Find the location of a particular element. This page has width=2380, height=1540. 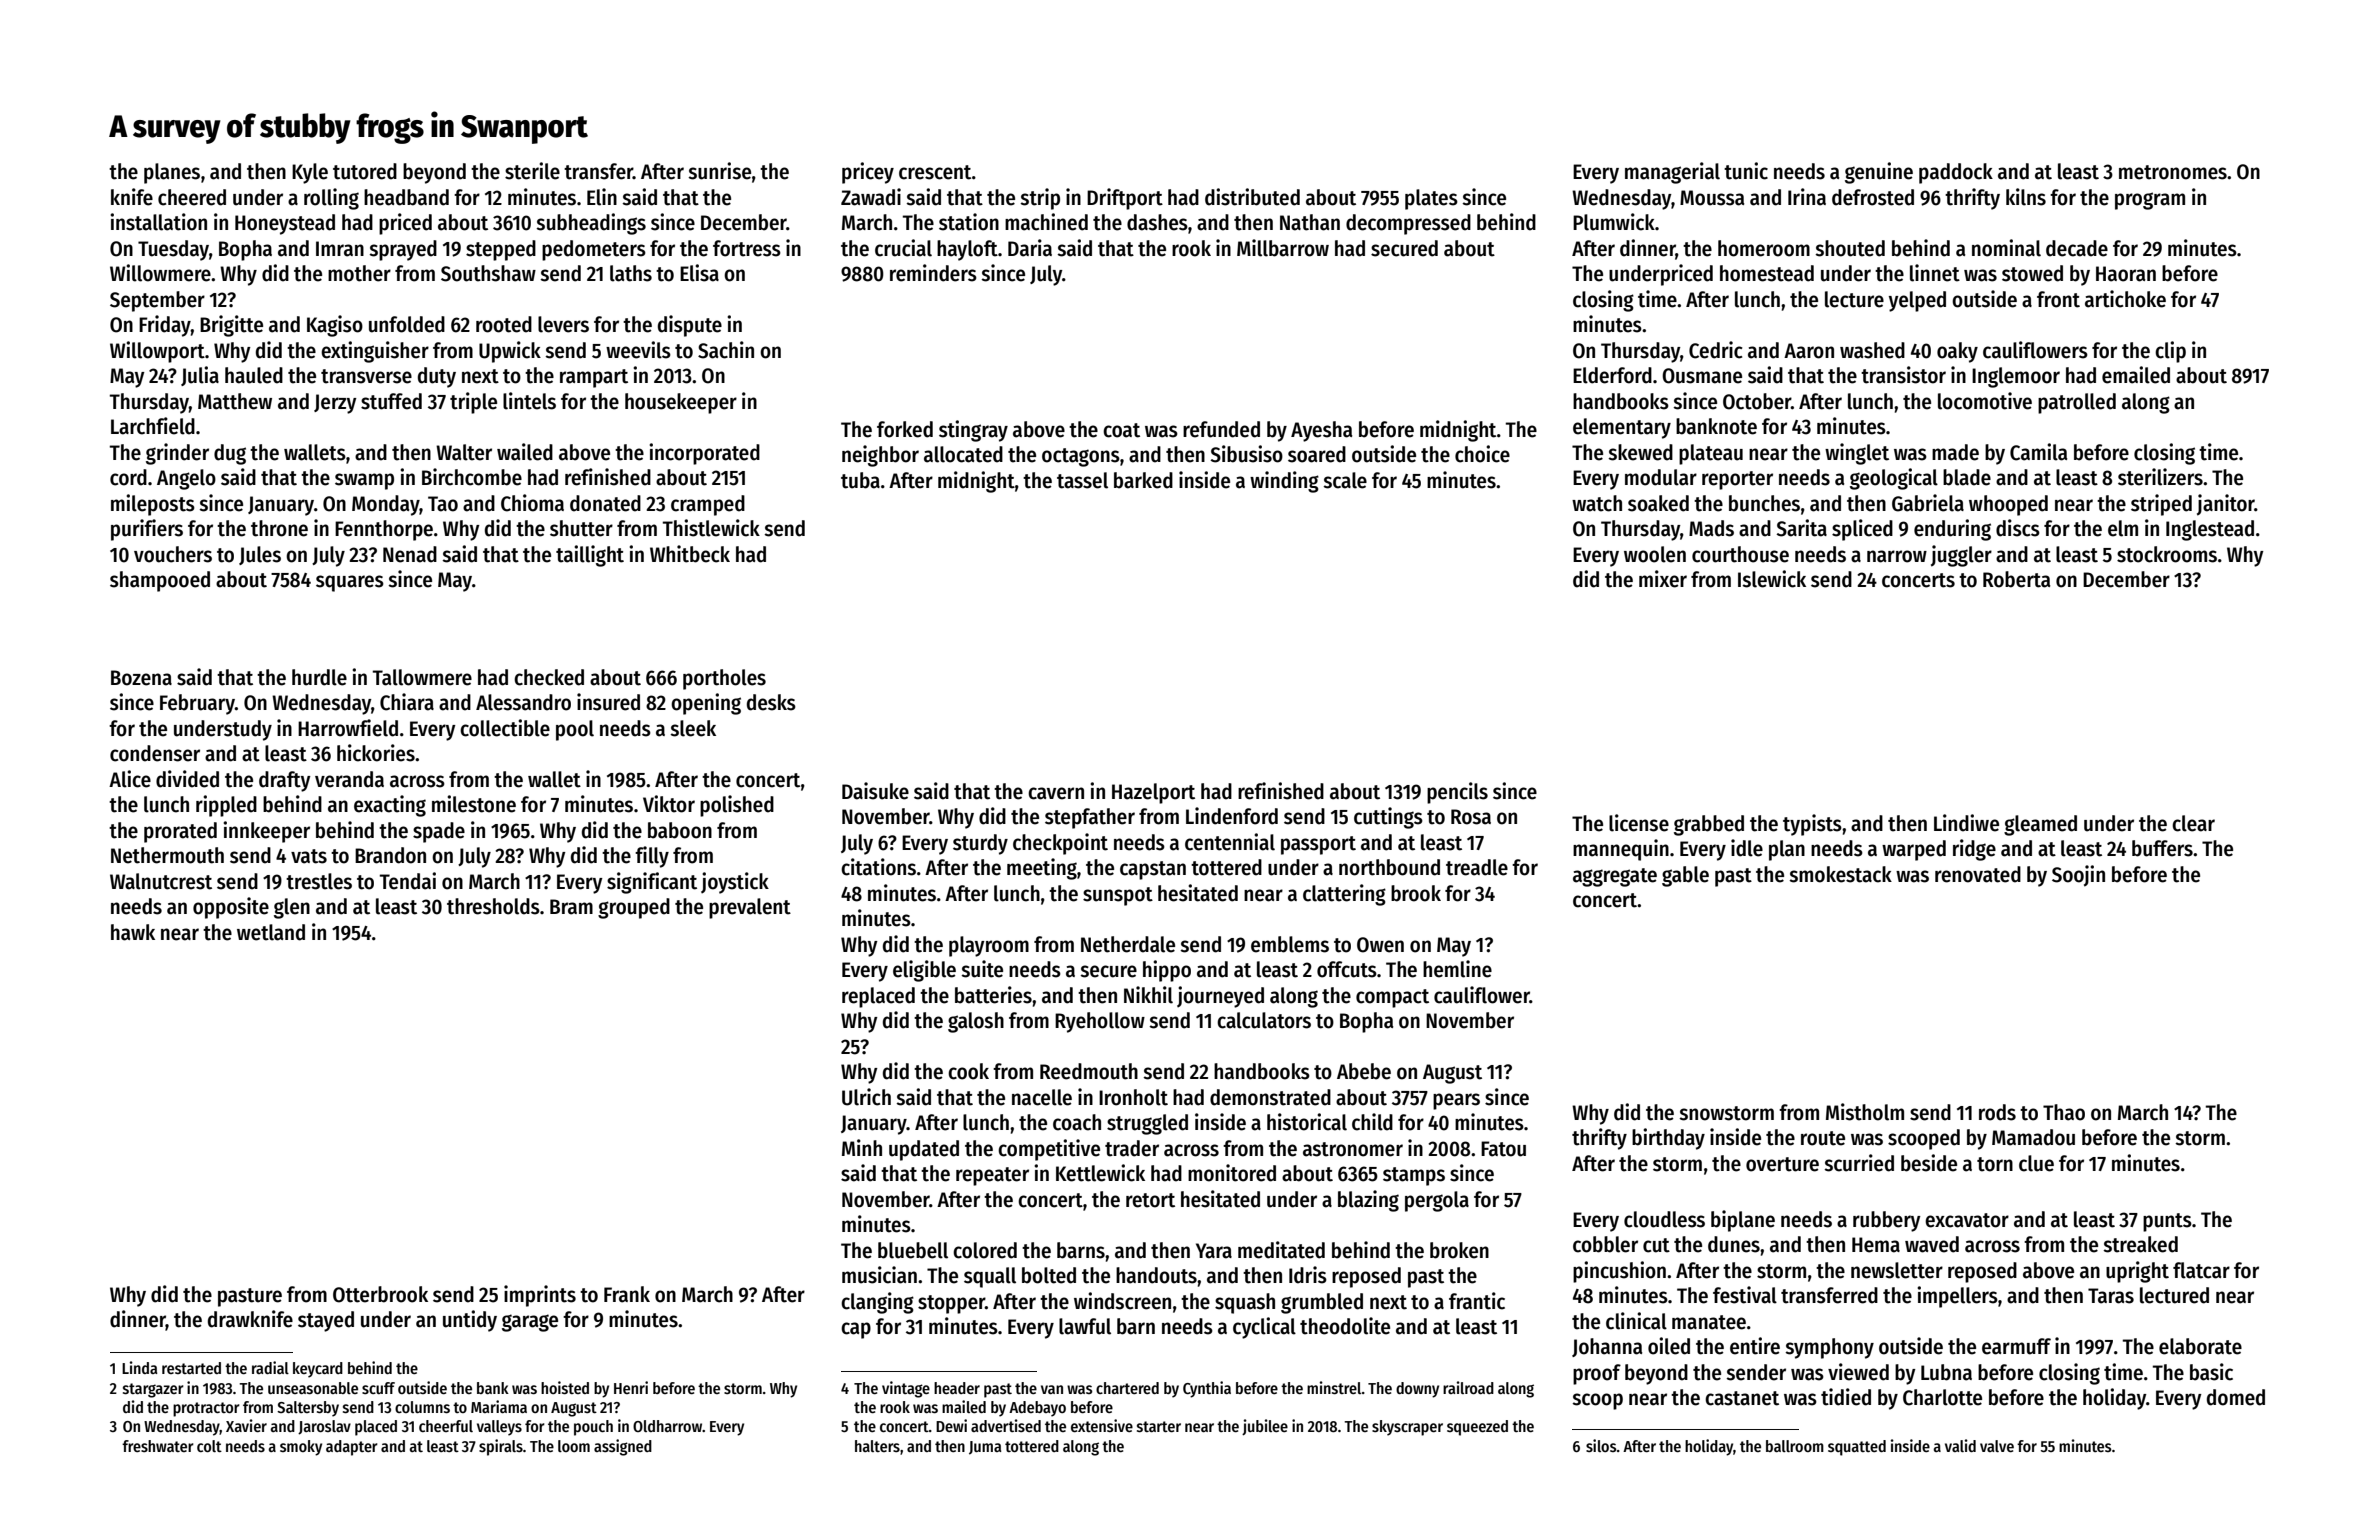

Roberta is located at coordinates (2016, 579).
